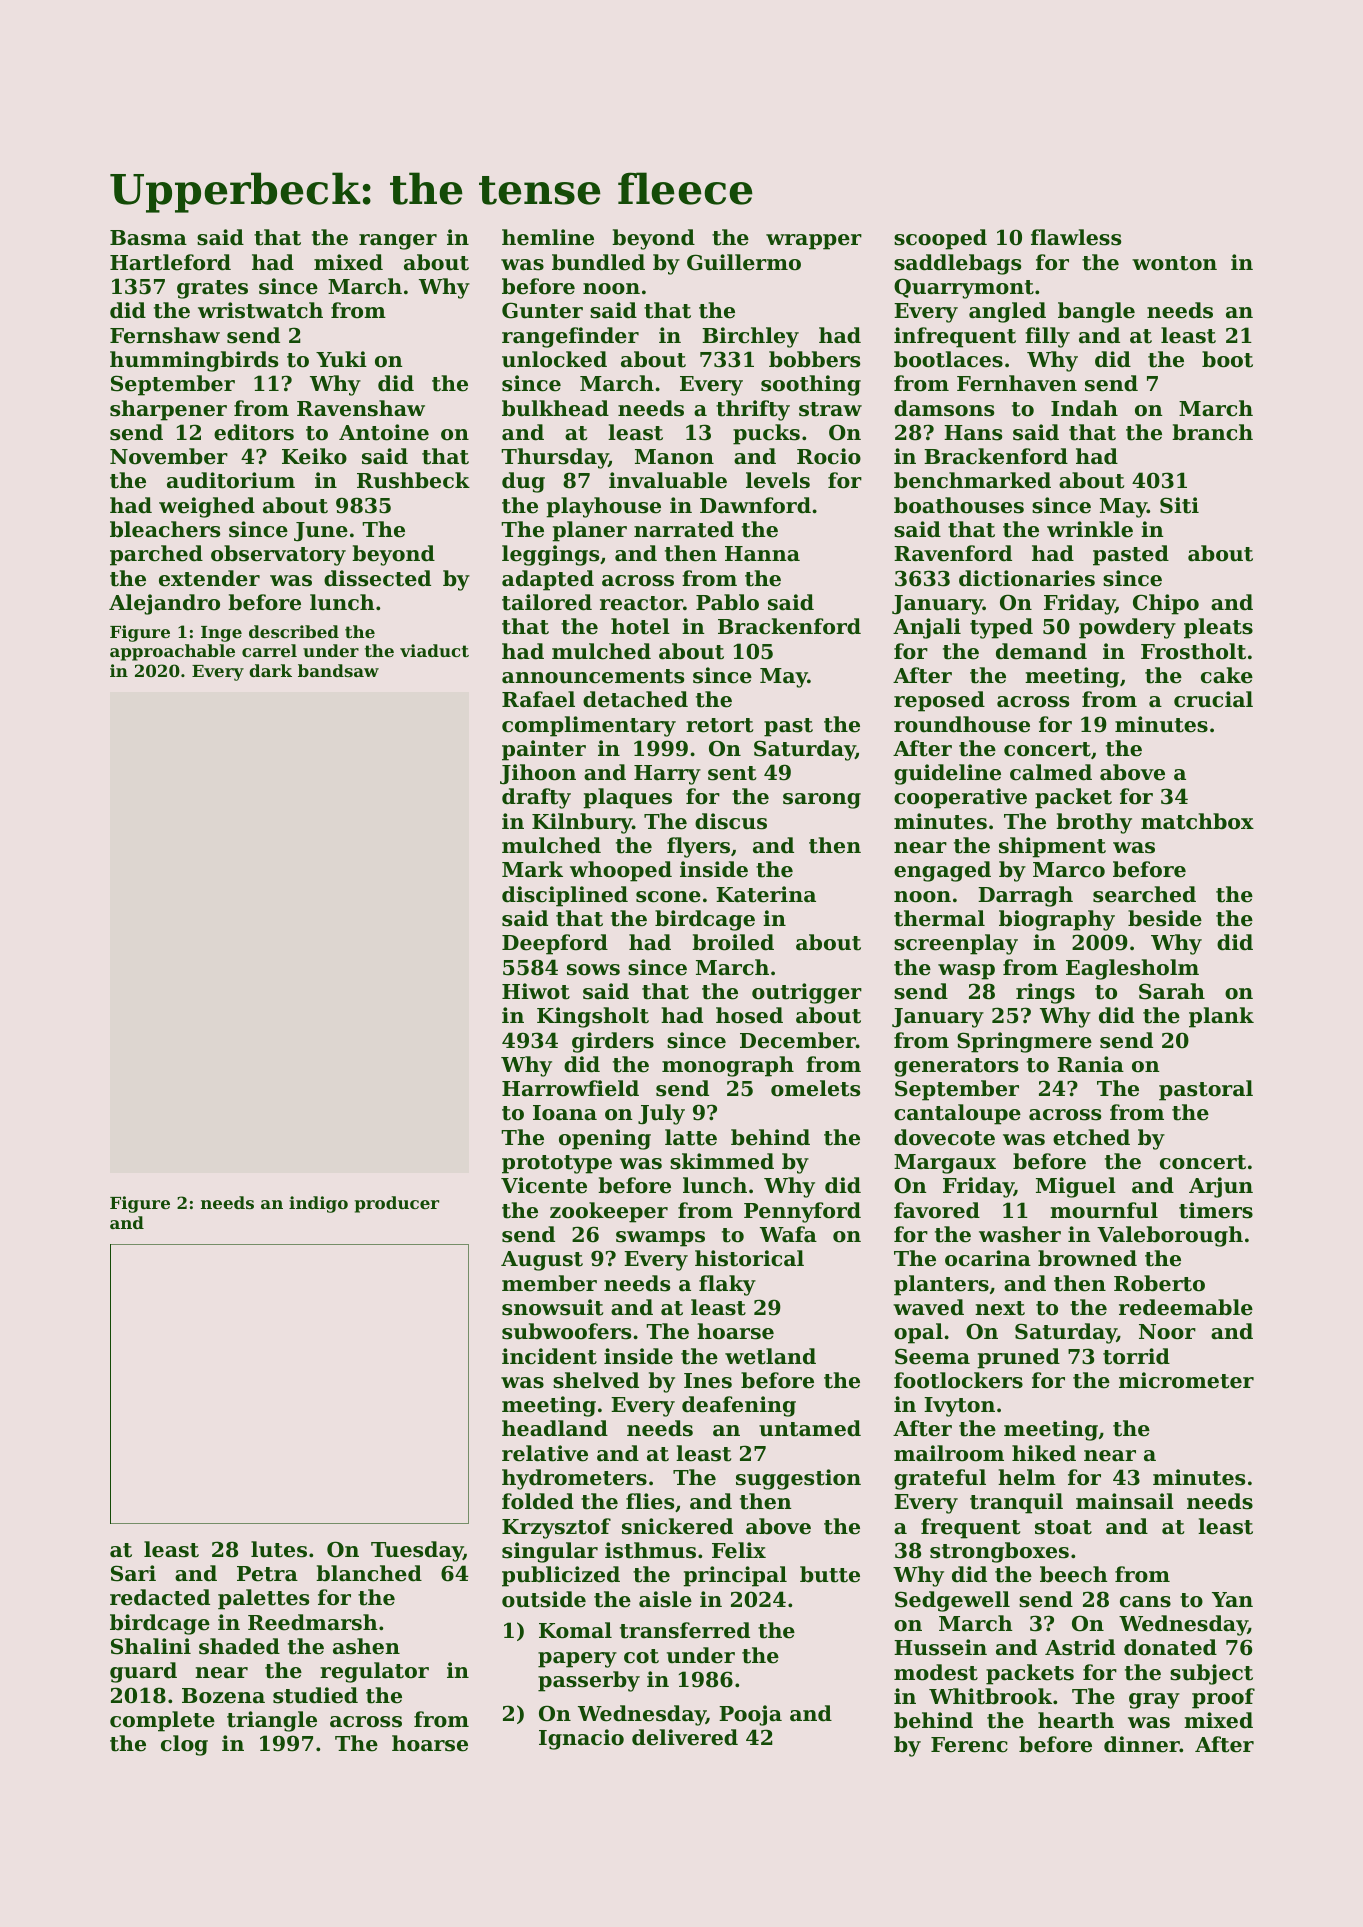  I want to click on Sarah, so click(1172, 991).
